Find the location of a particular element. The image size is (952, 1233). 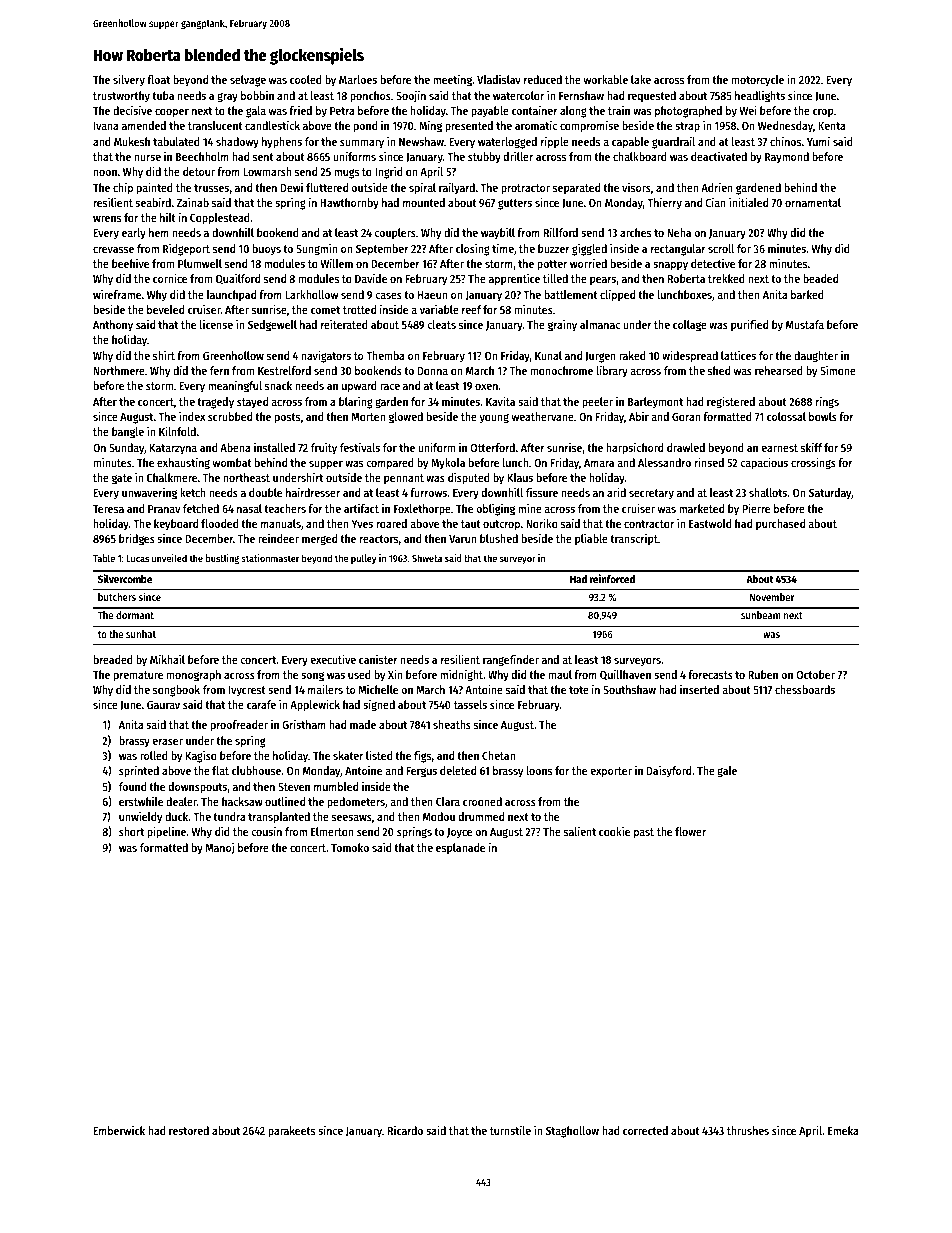

salient is located at coordinates (580, 831).
